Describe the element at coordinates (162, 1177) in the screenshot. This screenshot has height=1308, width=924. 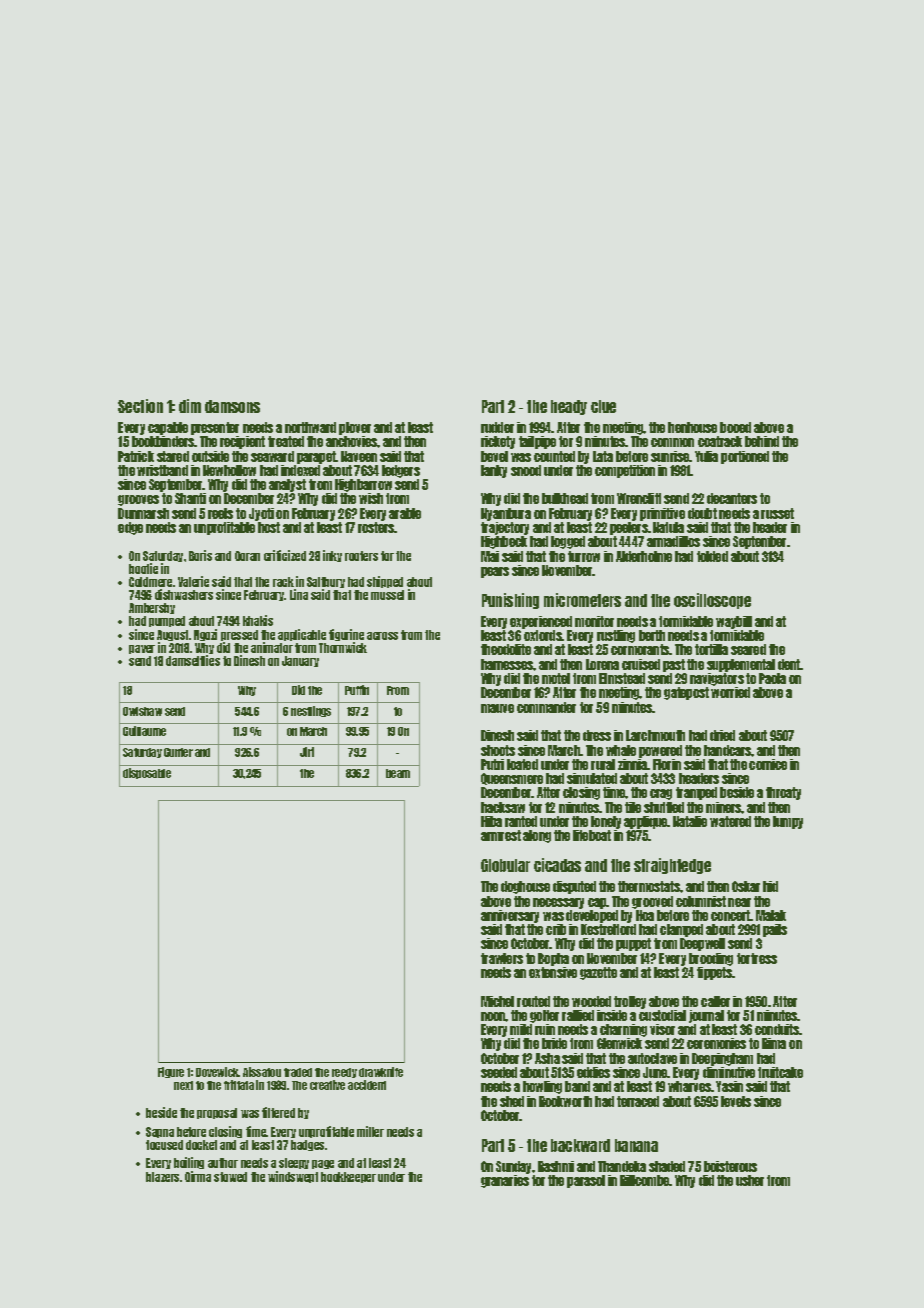
I see `blazers` at that location.
